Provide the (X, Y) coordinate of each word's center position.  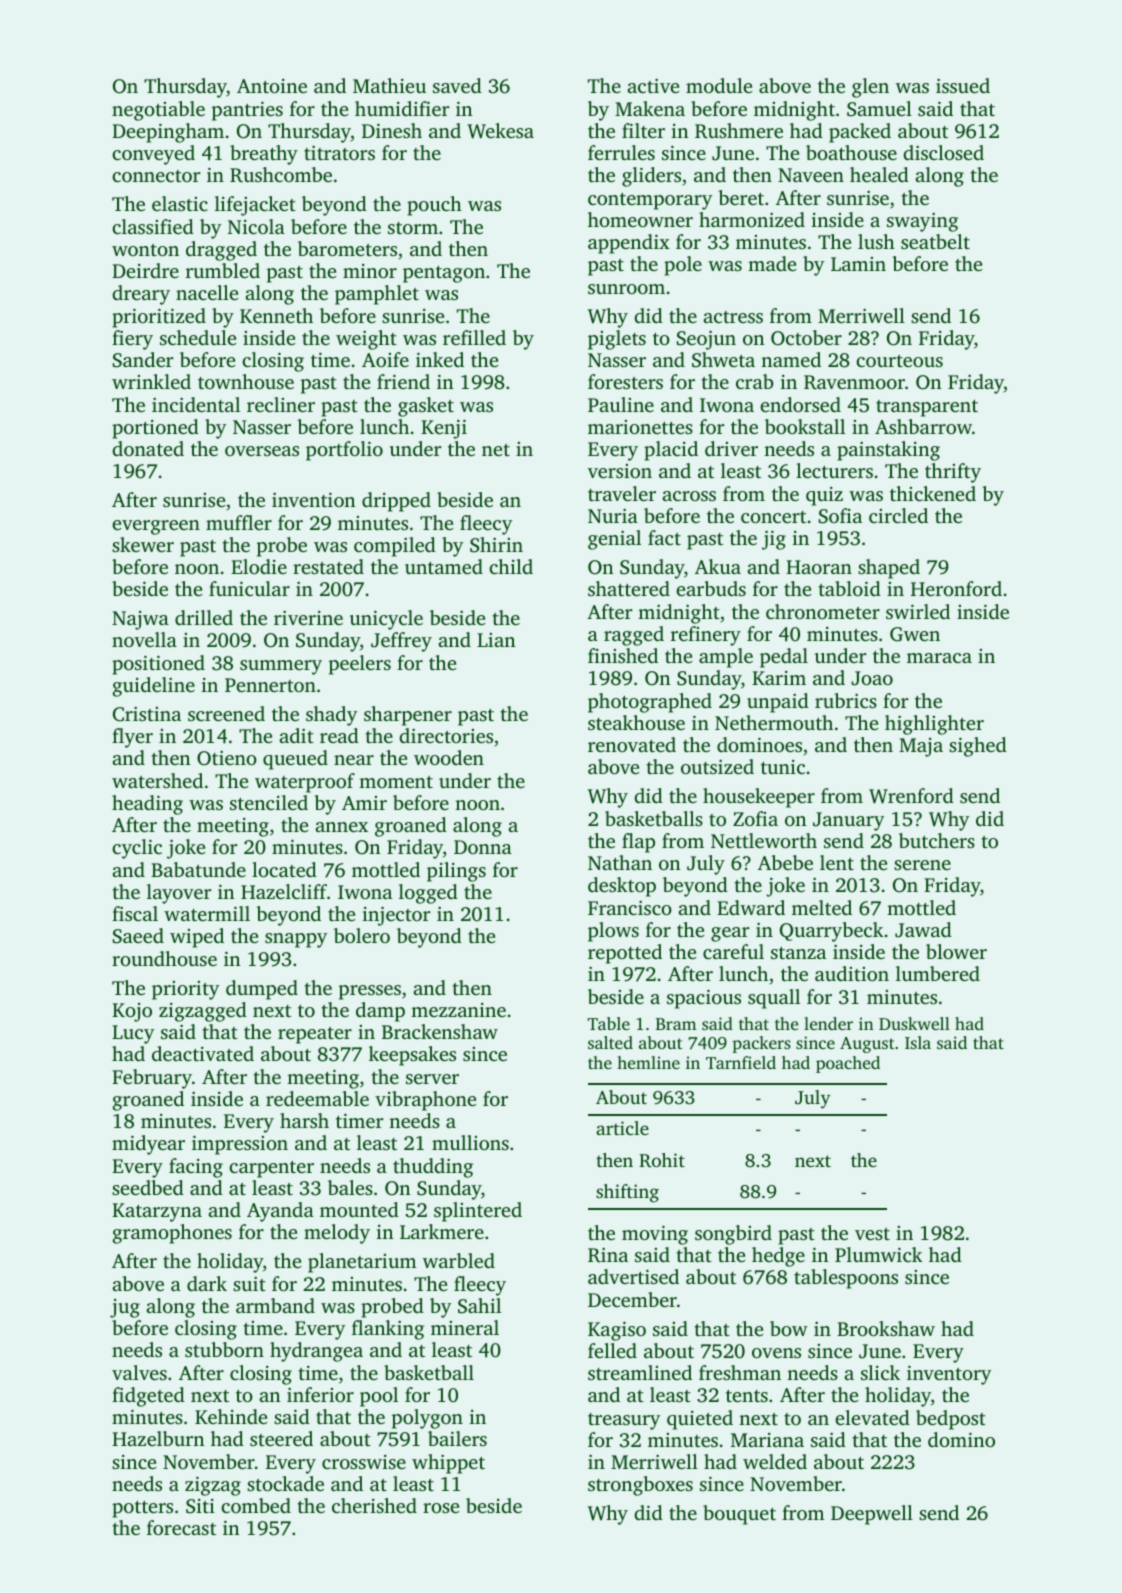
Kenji (444, 429)
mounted (359, 1209)
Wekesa (500, 131)
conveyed (153, 155)
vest (872, 1234)
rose (441, 1508)
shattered (629, 588)
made (772, 263)
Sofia (840, 516)
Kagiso (617, 1331)
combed (256, 1505)
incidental (196, 404)
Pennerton (270, 685)
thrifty (953, 473)
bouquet (739, 1515)
